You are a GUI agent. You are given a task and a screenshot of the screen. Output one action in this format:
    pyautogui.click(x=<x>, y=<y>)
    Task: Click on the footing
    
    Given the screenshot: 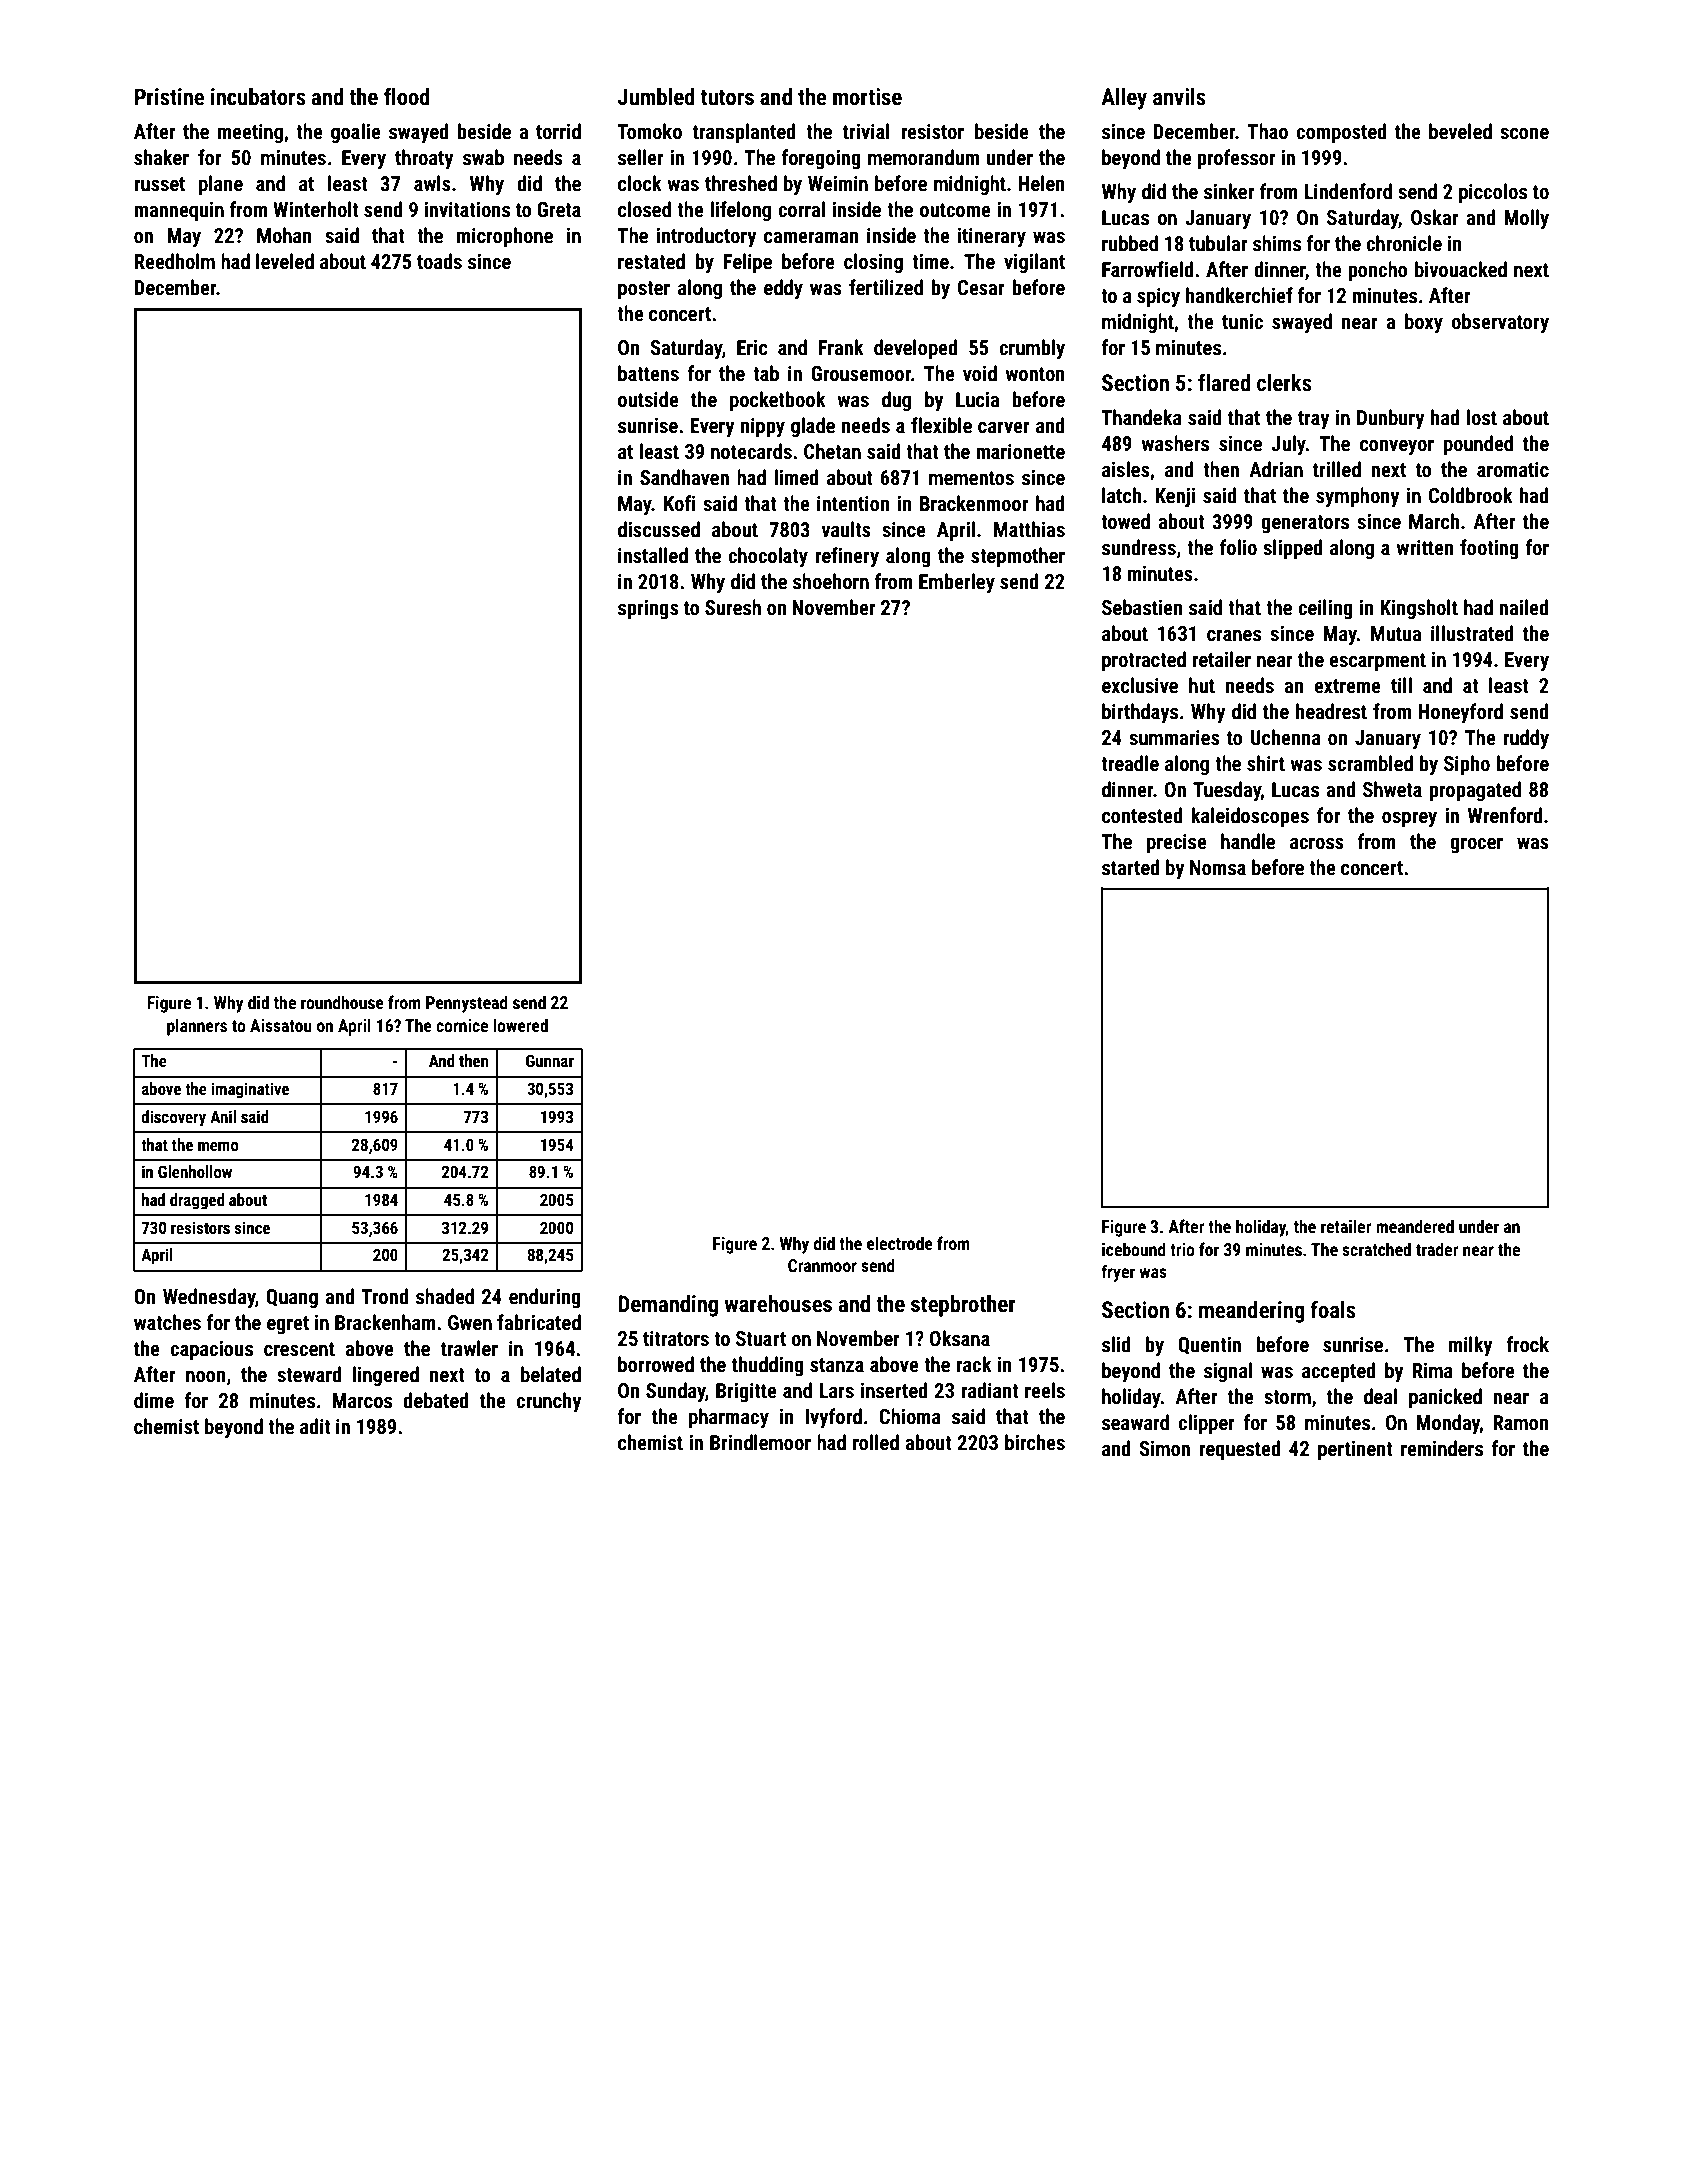 What is the action you would take?
    pyautogui.click(x=1489, y=549)
